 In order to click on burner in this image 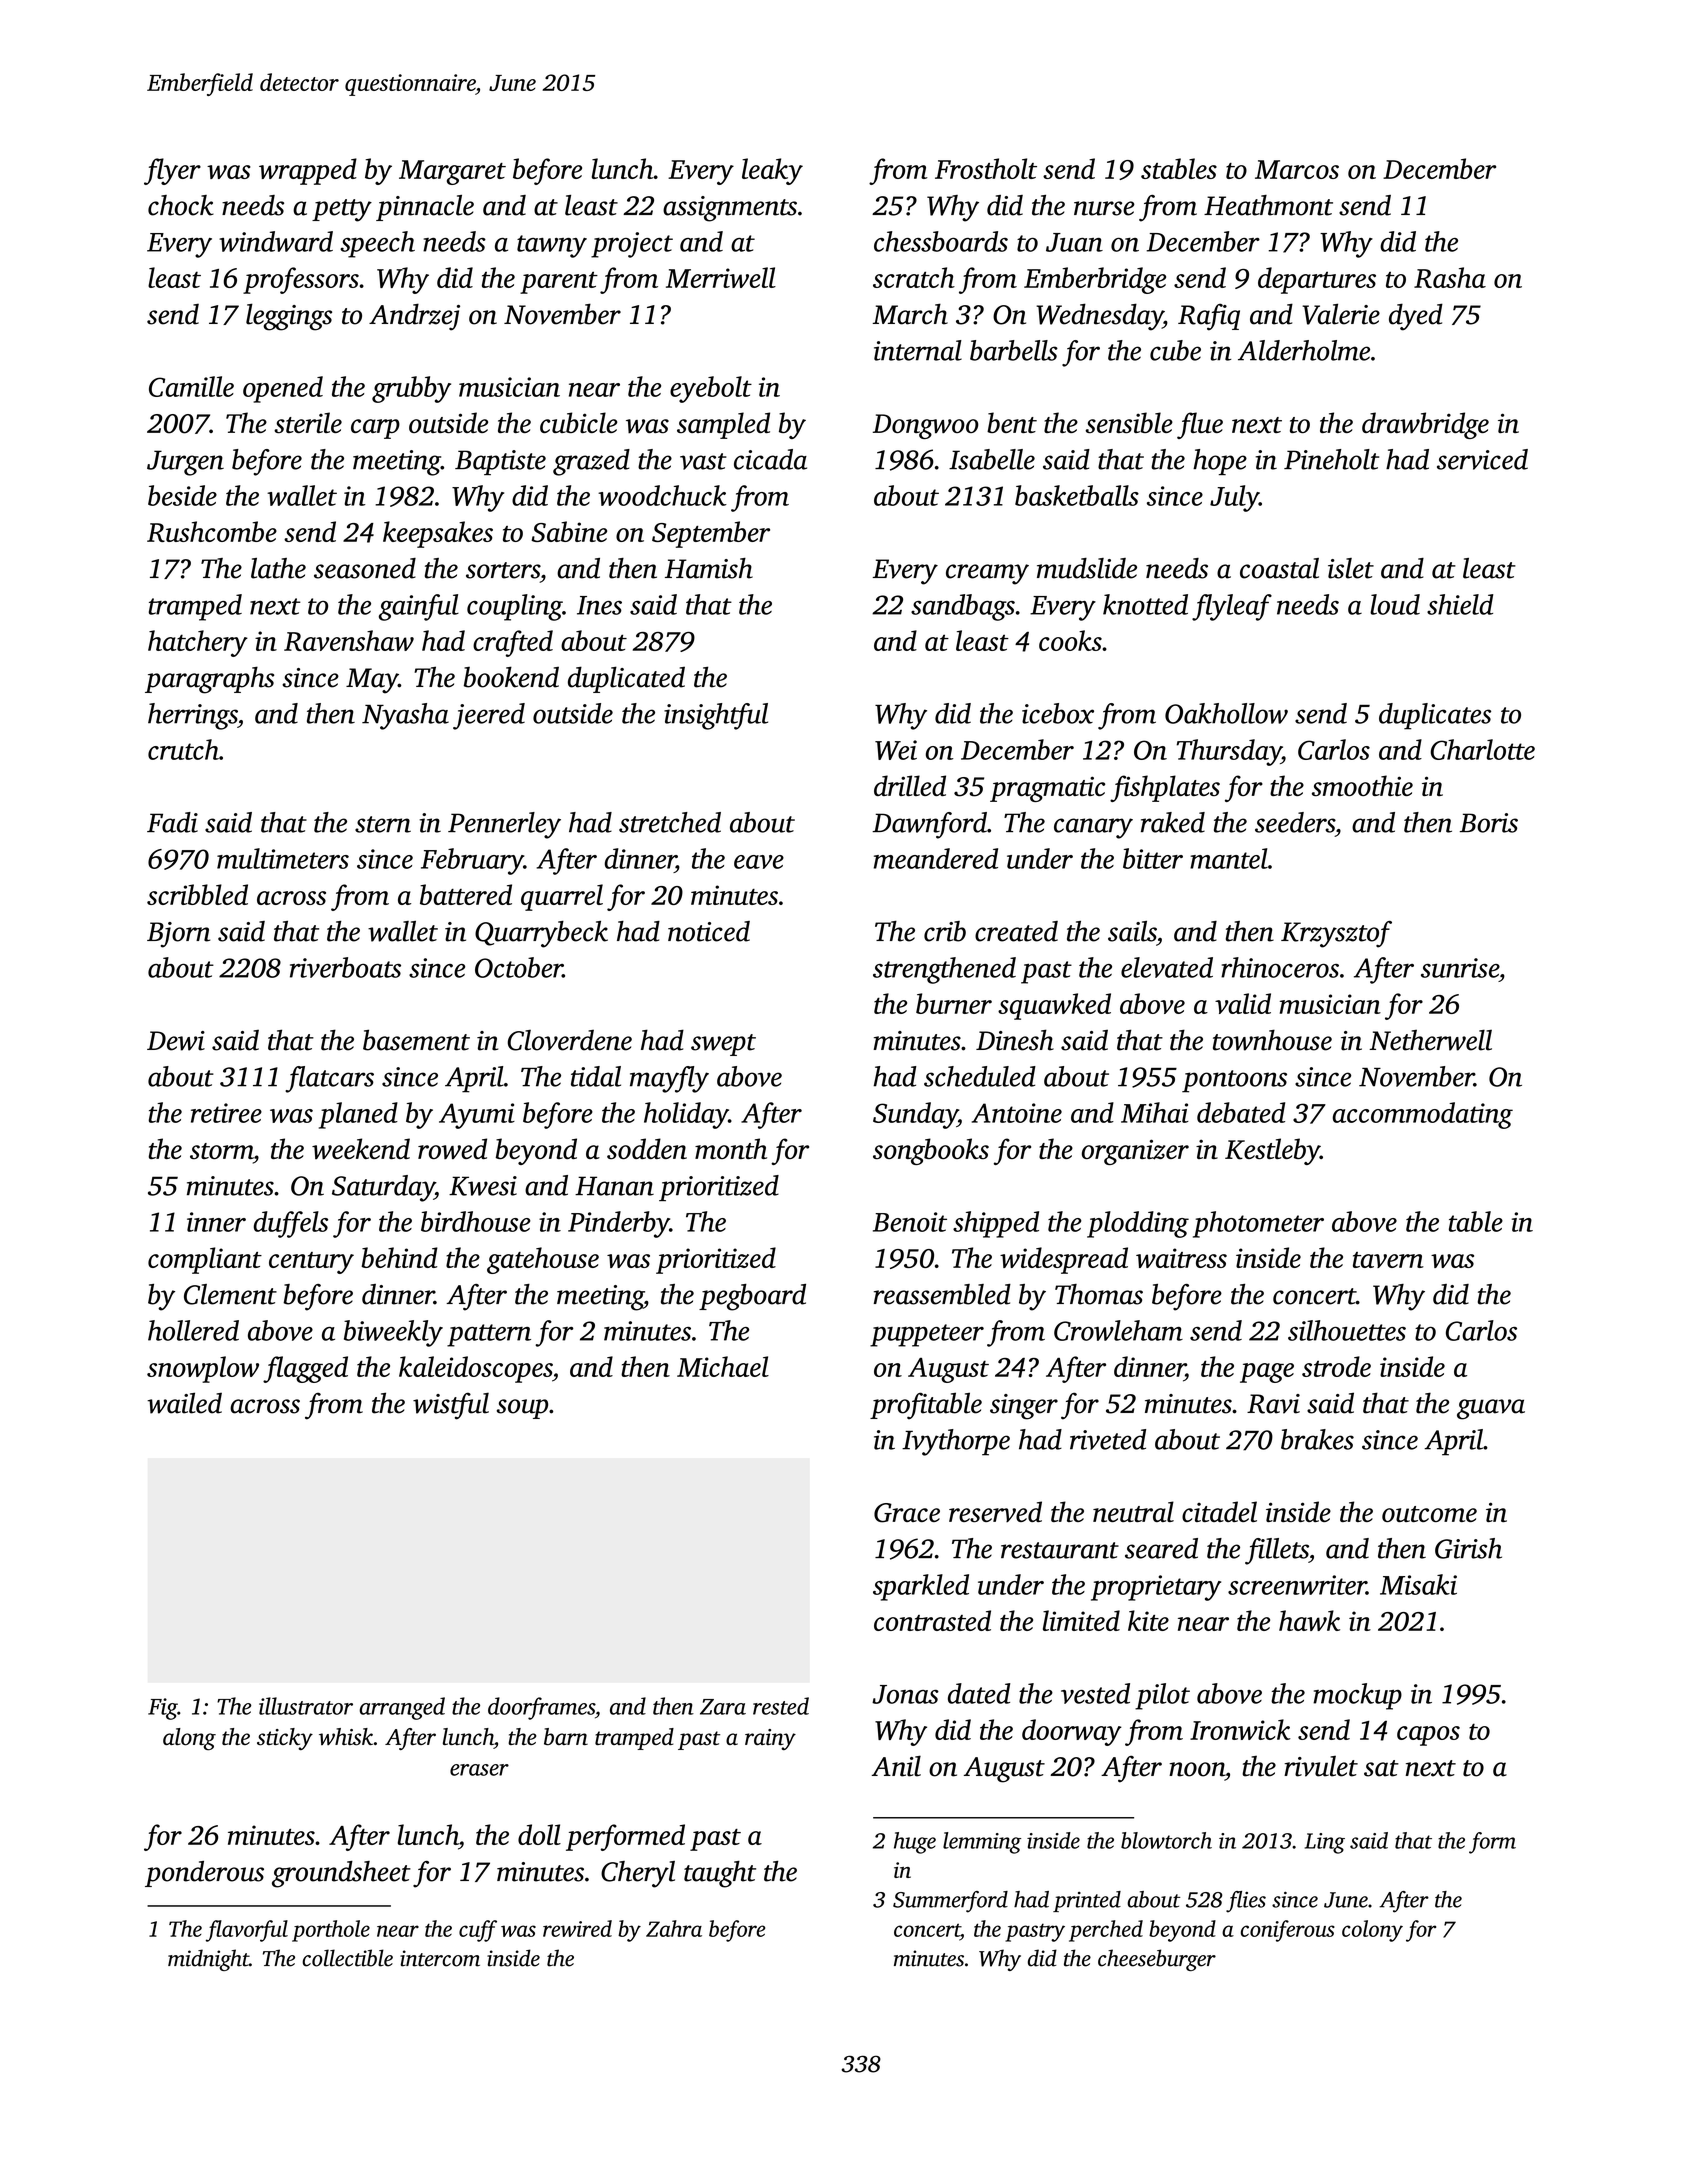, I will do `click(954, 1003)`.
